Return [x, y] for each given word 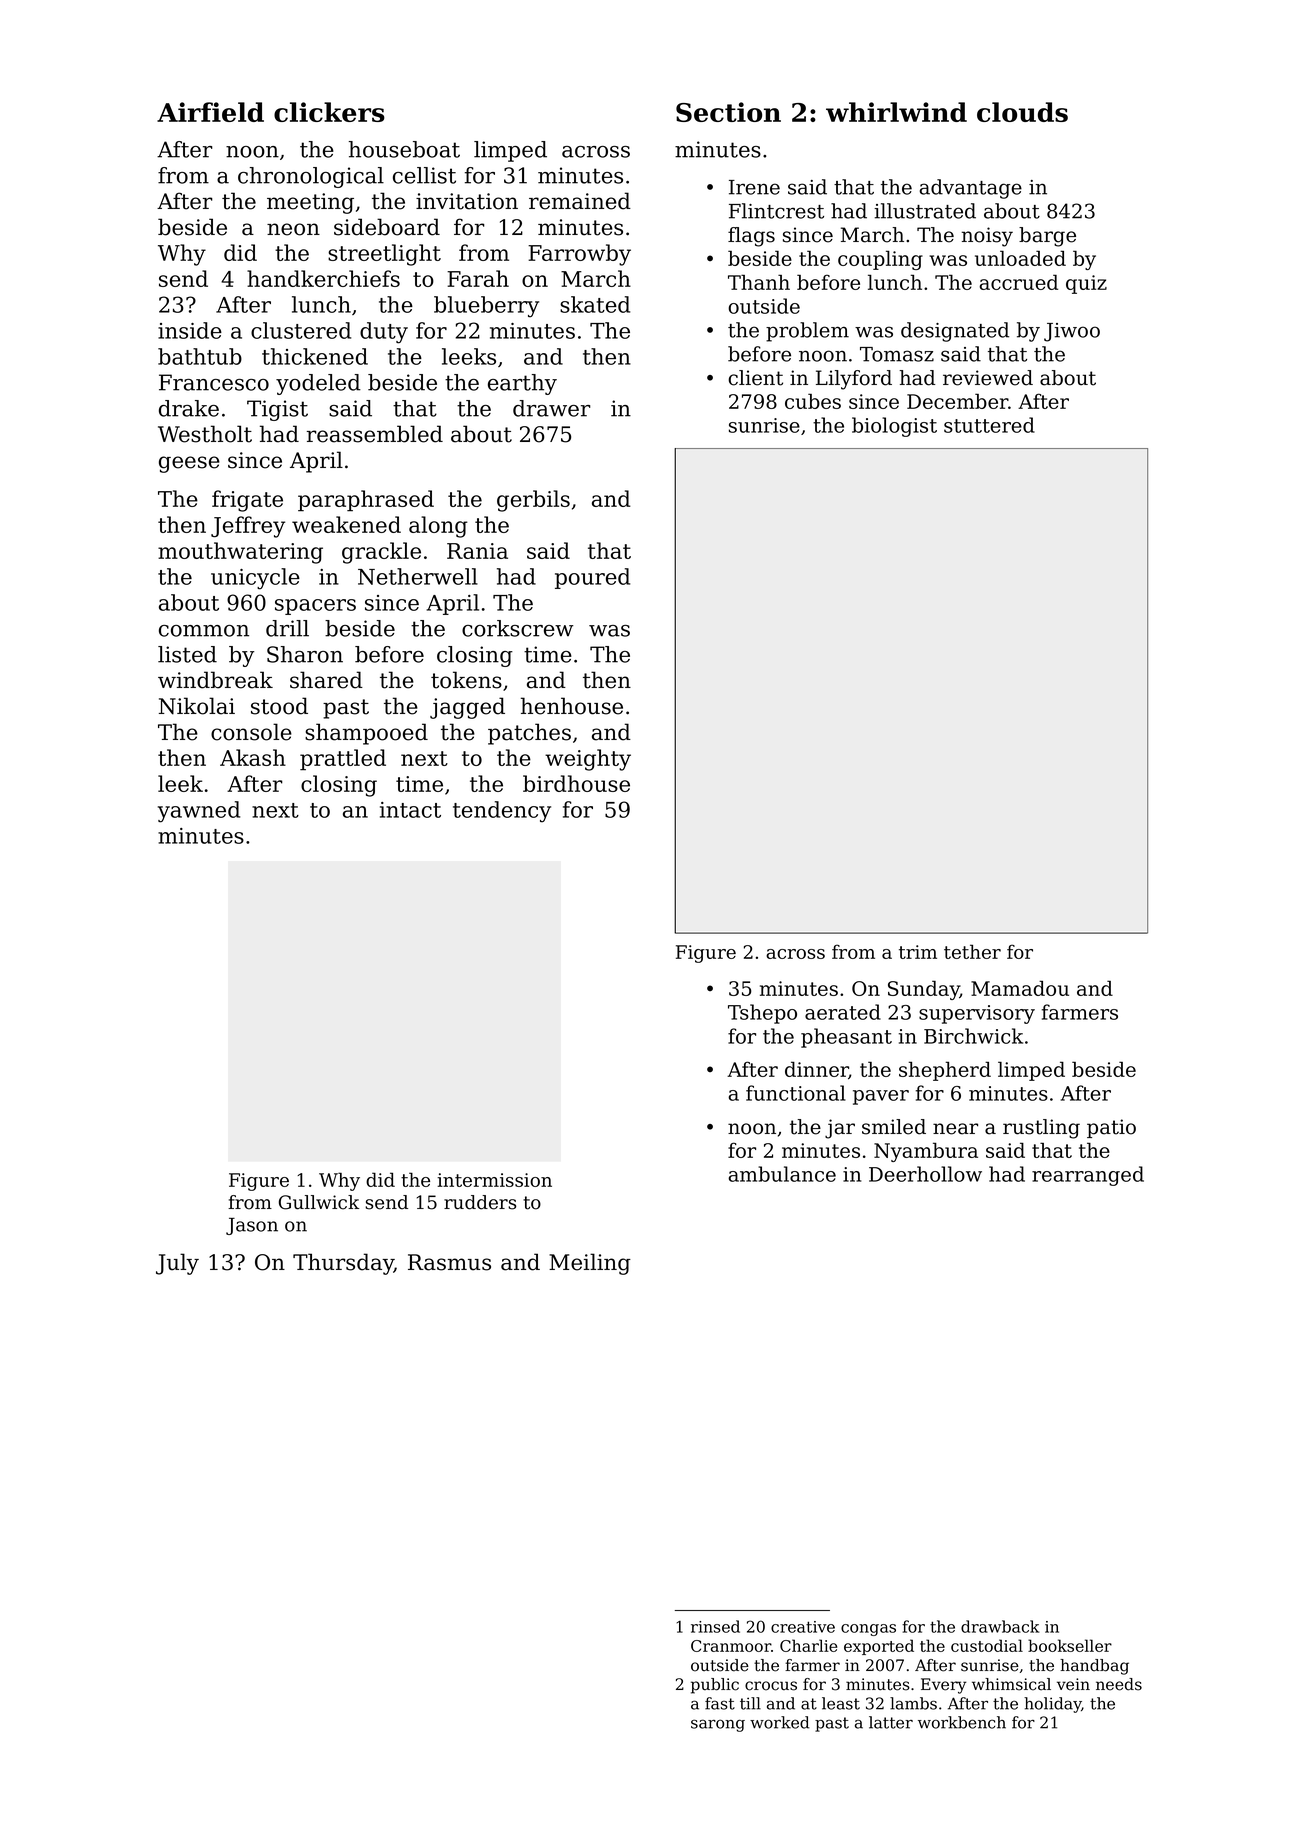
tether [972, 951]
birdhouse [576, 783]
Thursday [343, 1264]
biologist [894, 427]
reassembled [375, 434]
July [177, 1264]
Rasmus [449, 1262]
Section [728, 112]
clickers [329, 112]
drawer [551, 408]
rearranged [1088, 1176]
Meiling [590, 1264]
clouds [1022, 112]
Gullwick [319, 1202]
